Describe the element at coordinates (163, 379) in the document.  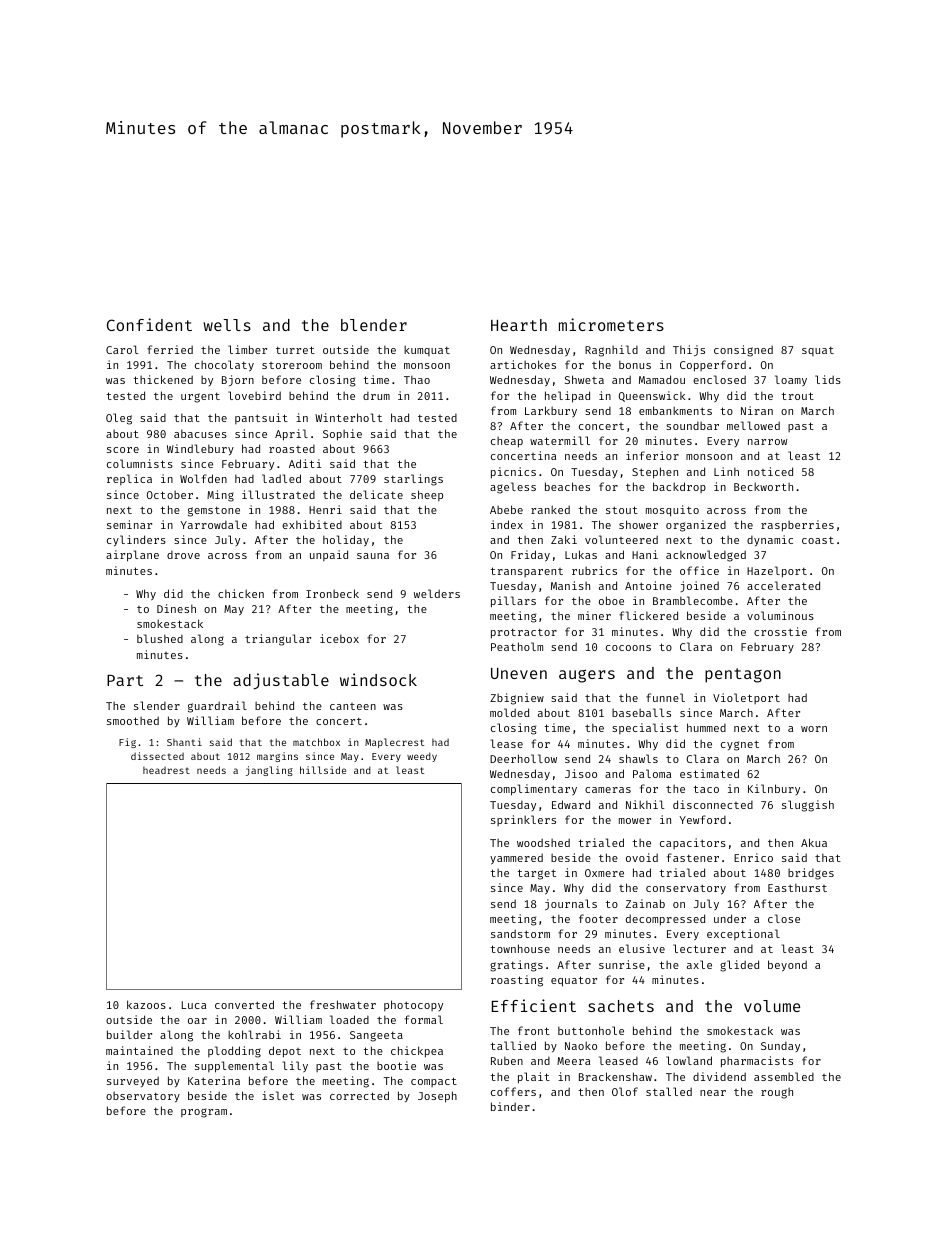
I see `thickened` at that location.
